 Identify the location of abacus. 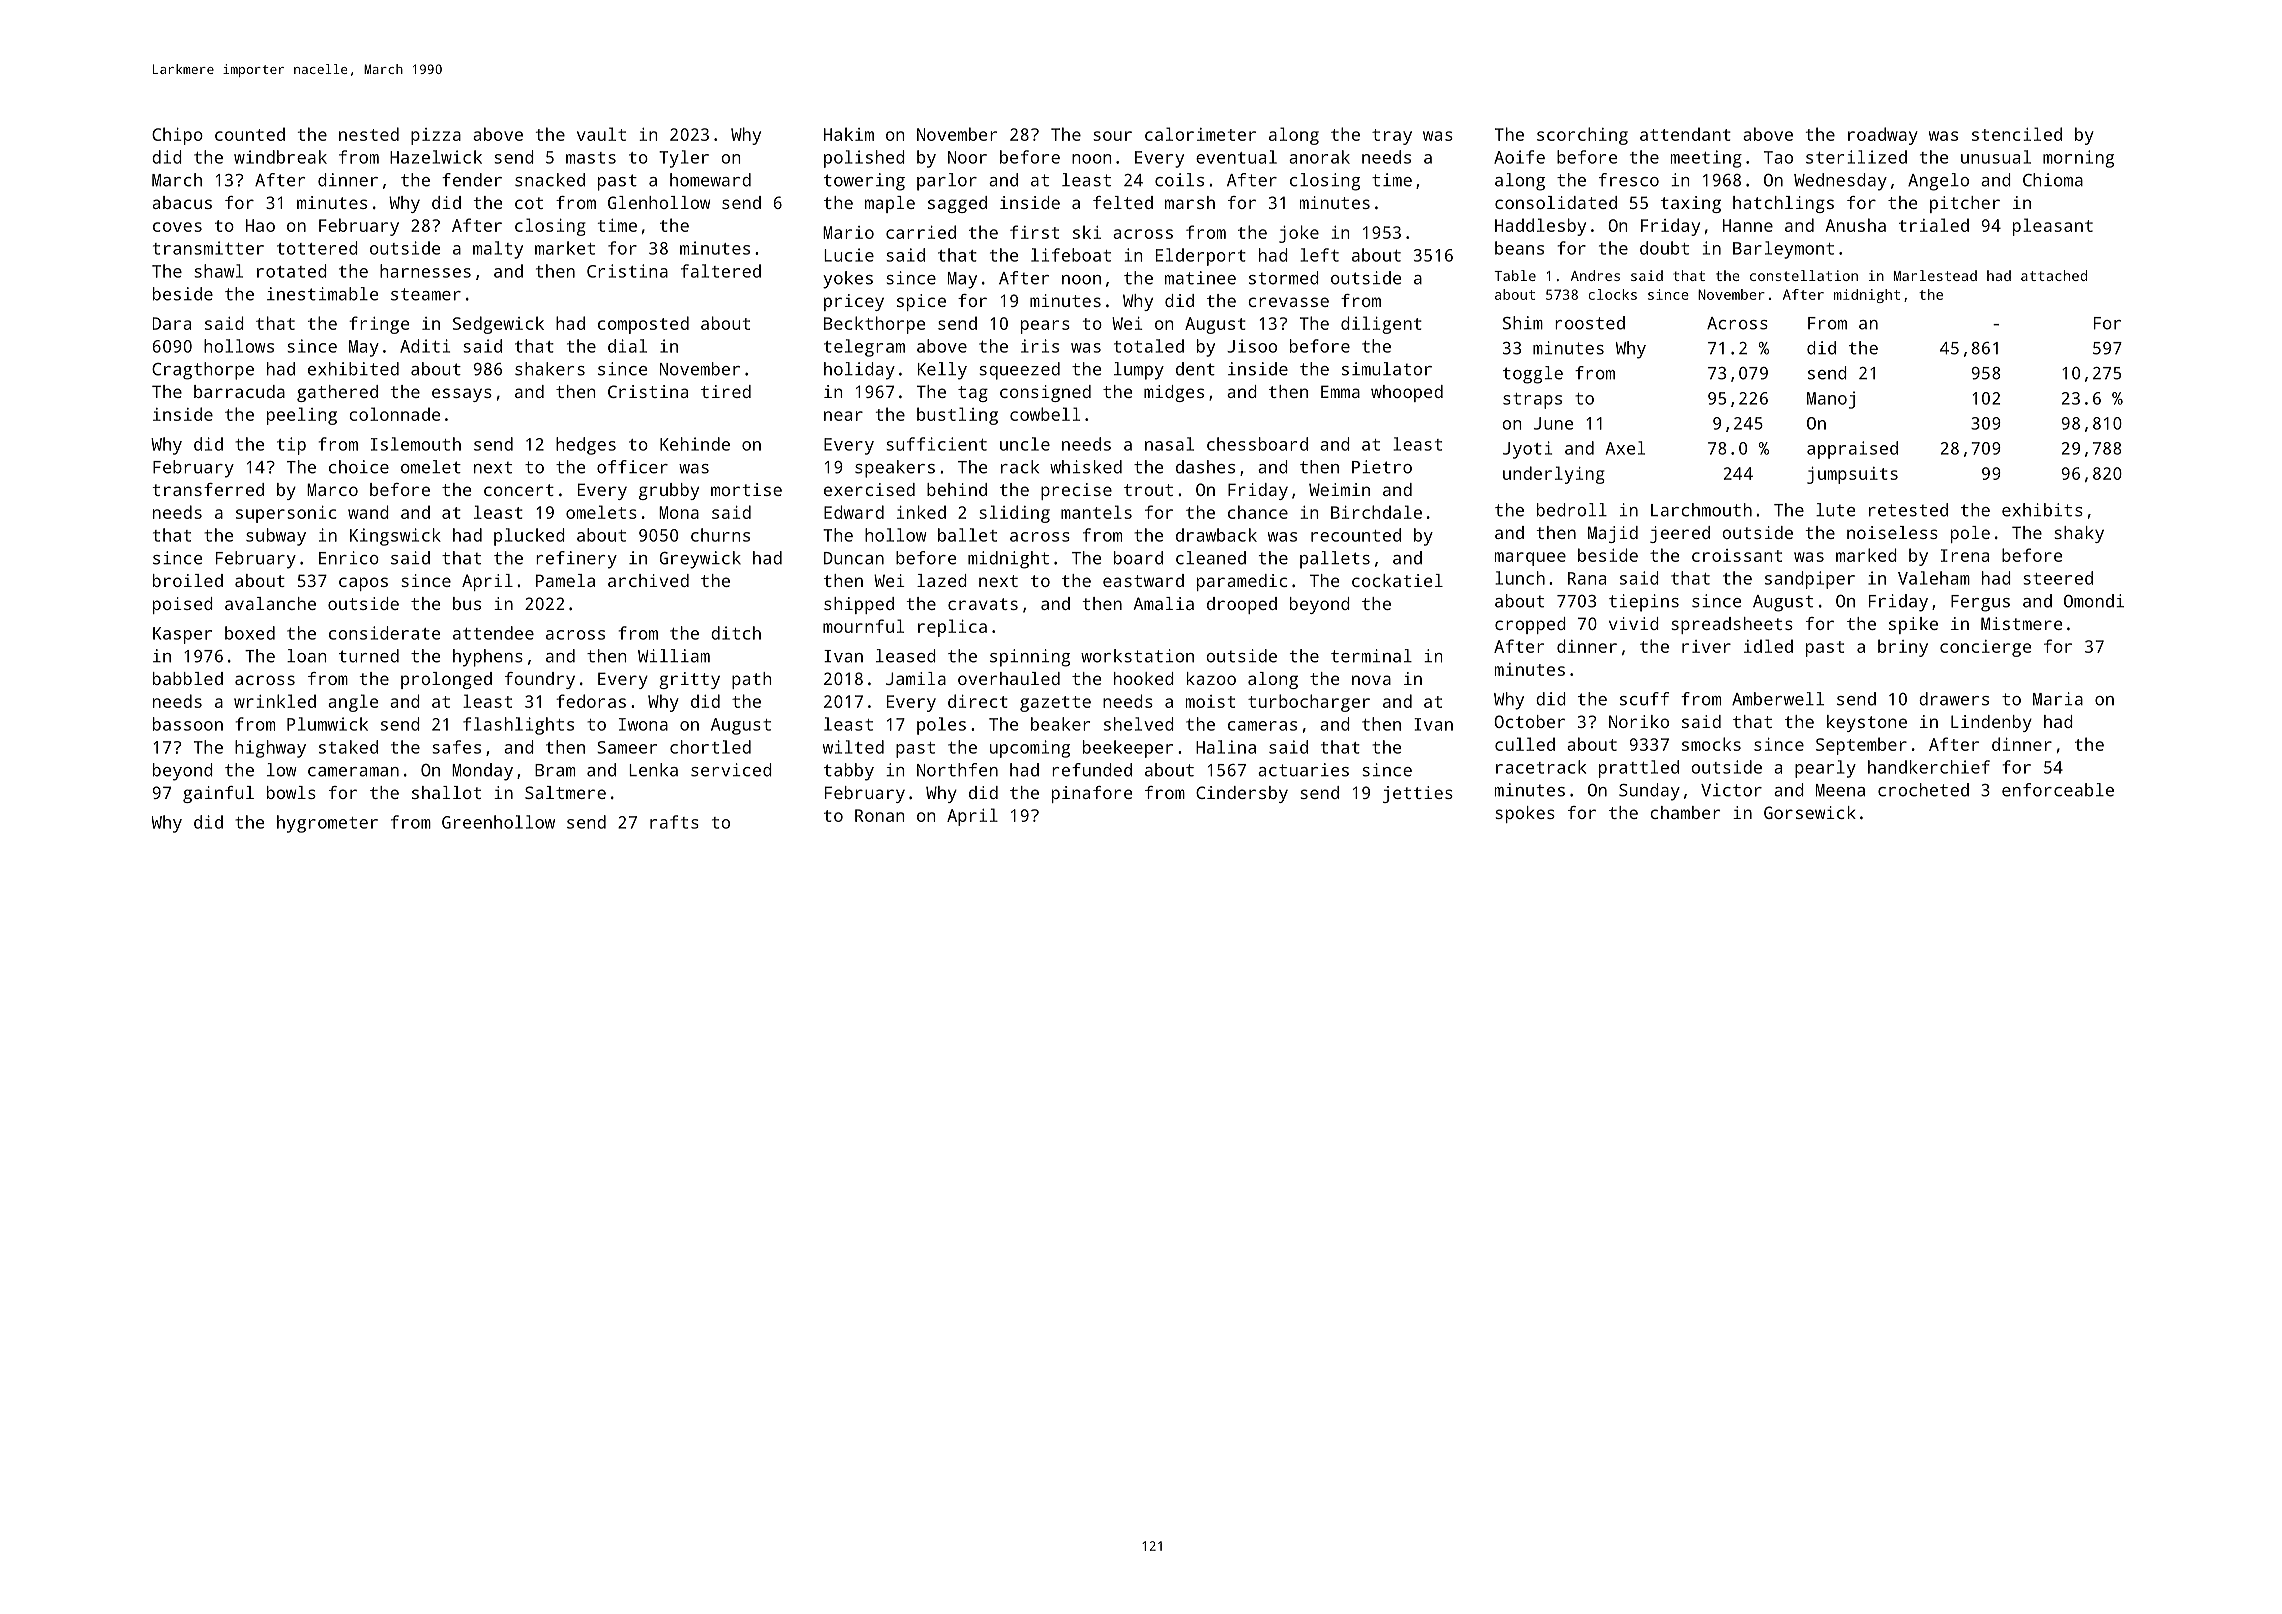
(182, 202).
